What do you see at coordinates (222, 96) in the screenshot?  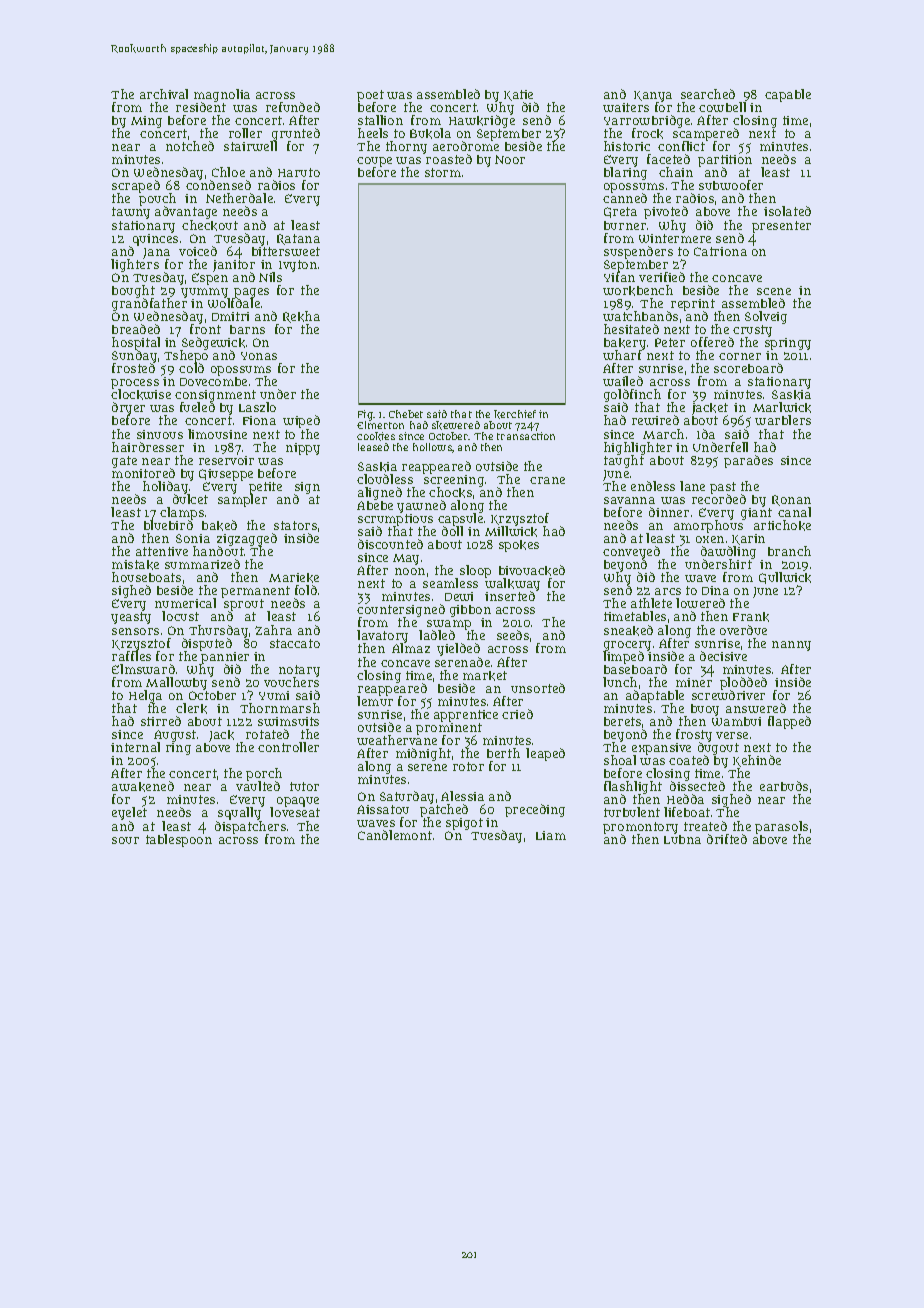 I see `magnolia` at bounding box center [222, 96].
